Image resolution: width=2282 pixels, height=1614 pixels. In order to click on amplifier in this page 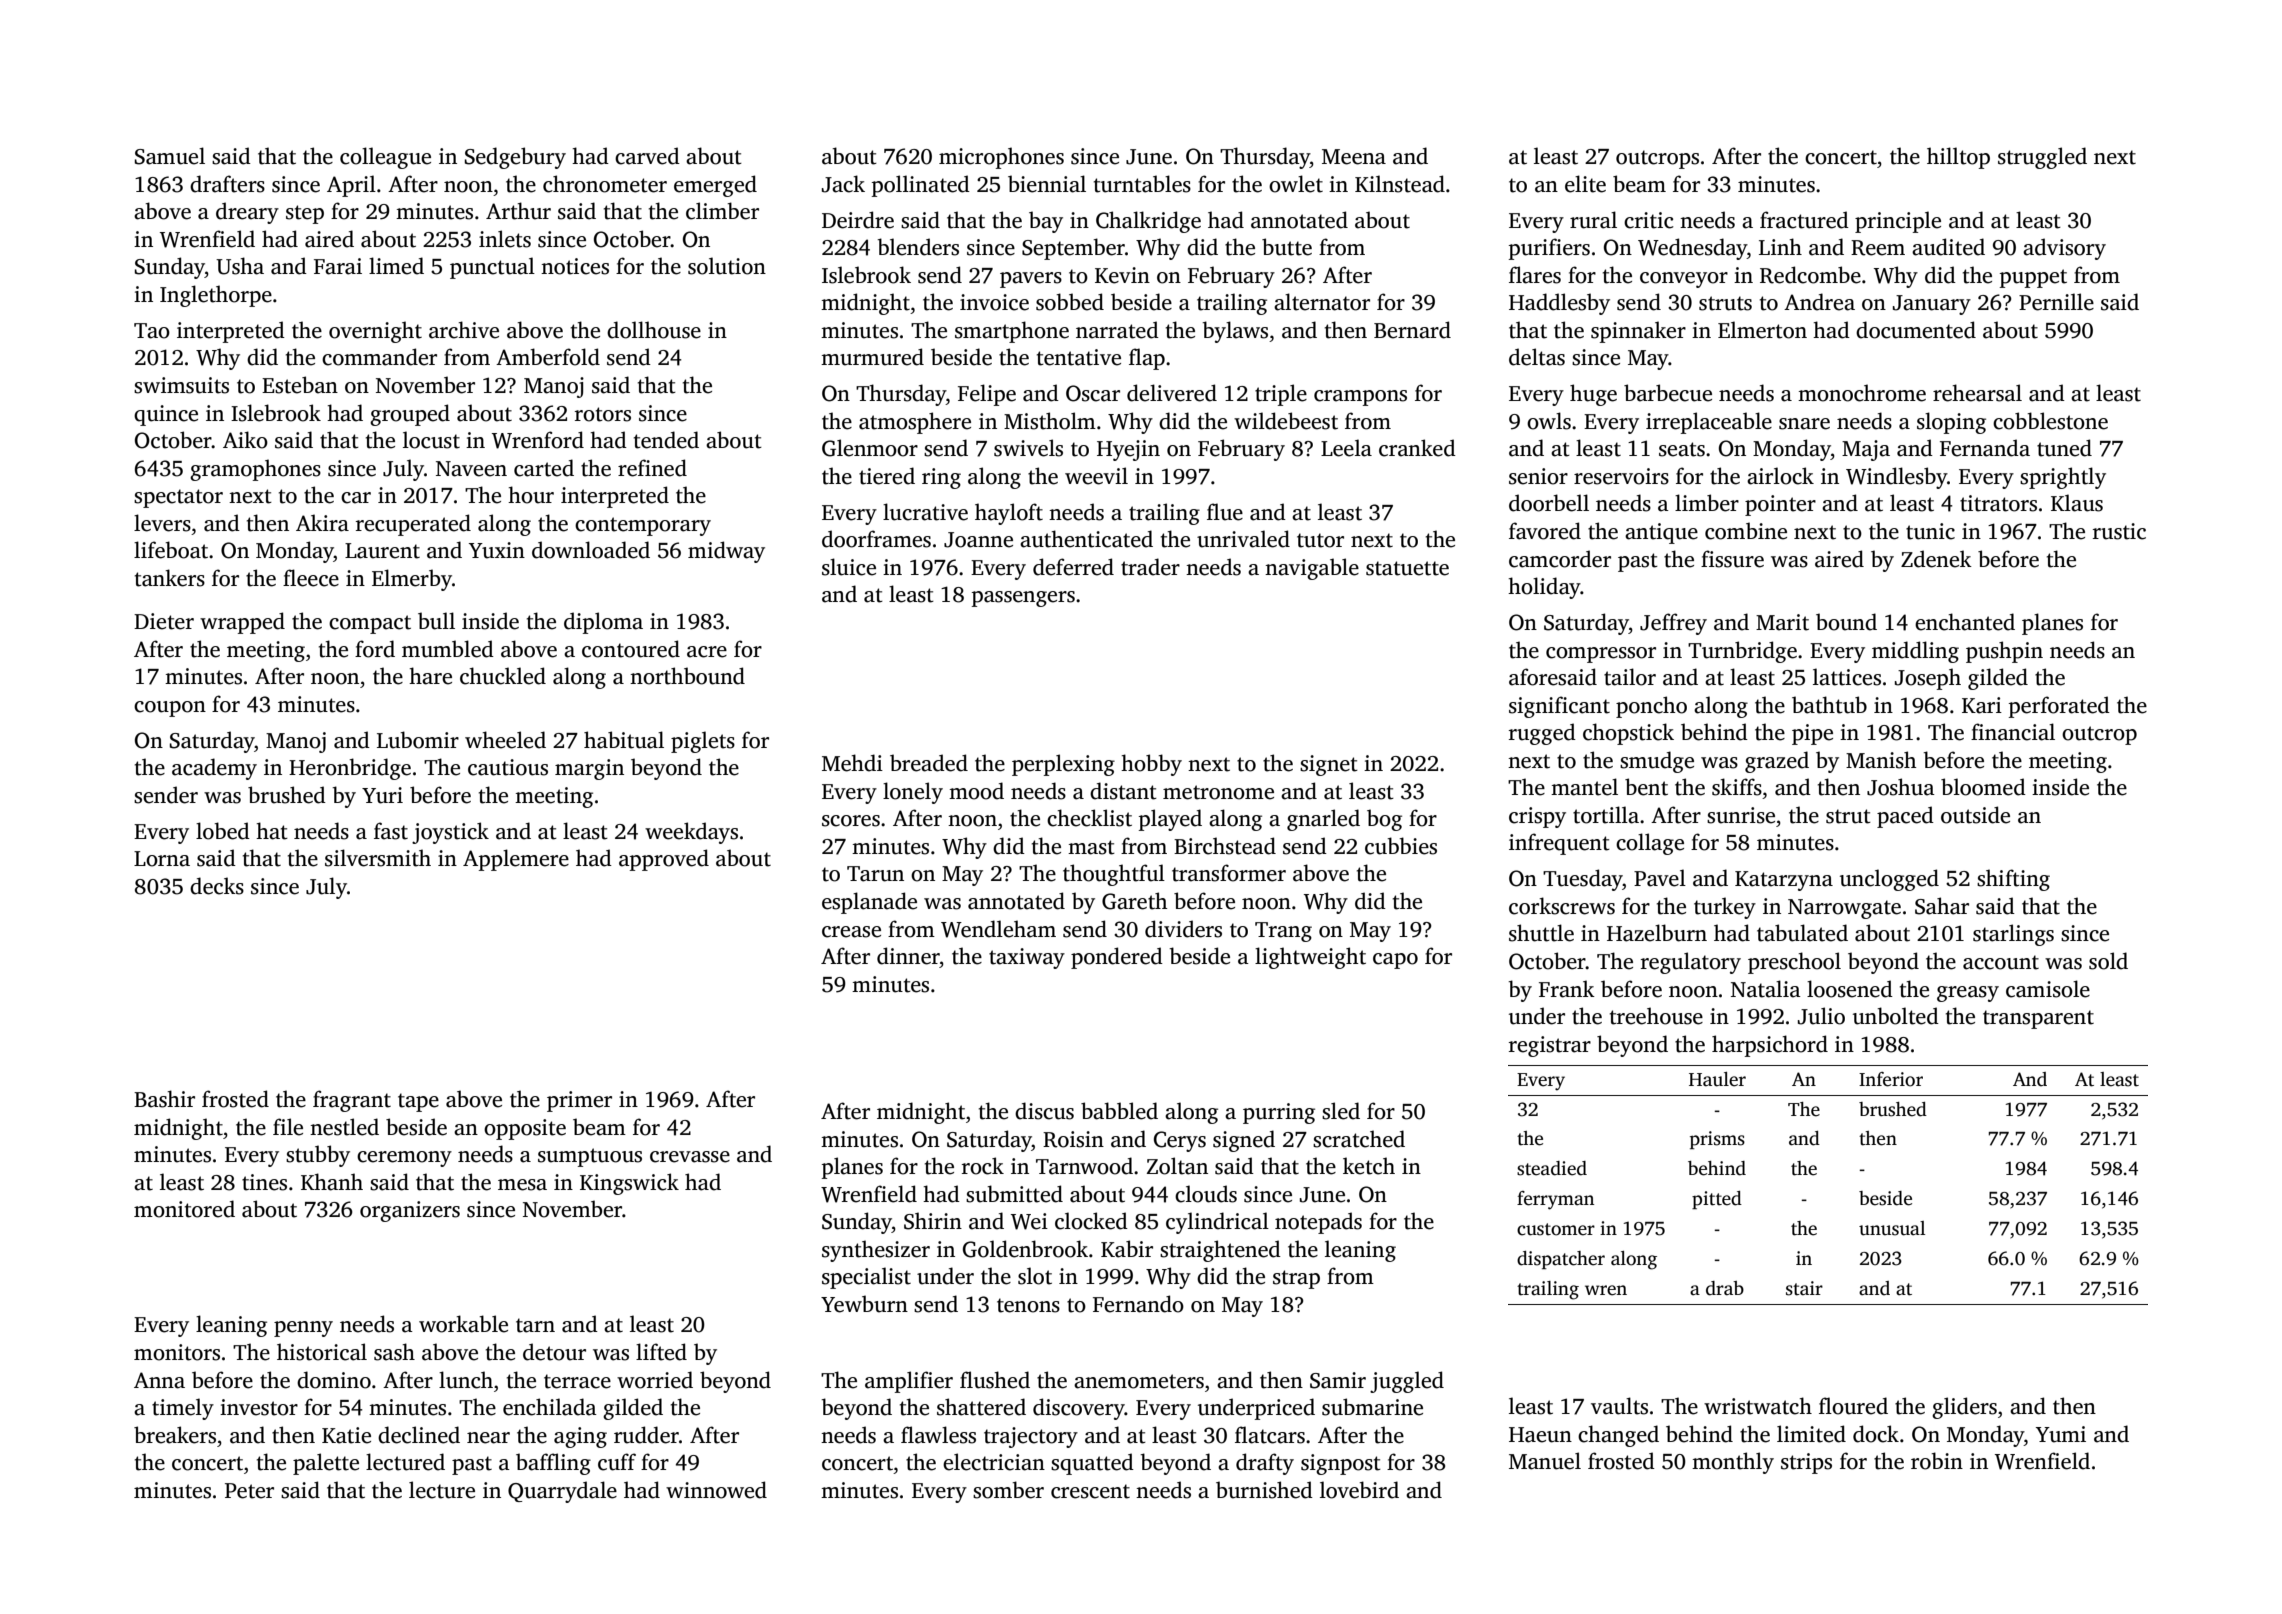, I will do `click(909, 1382)`.
